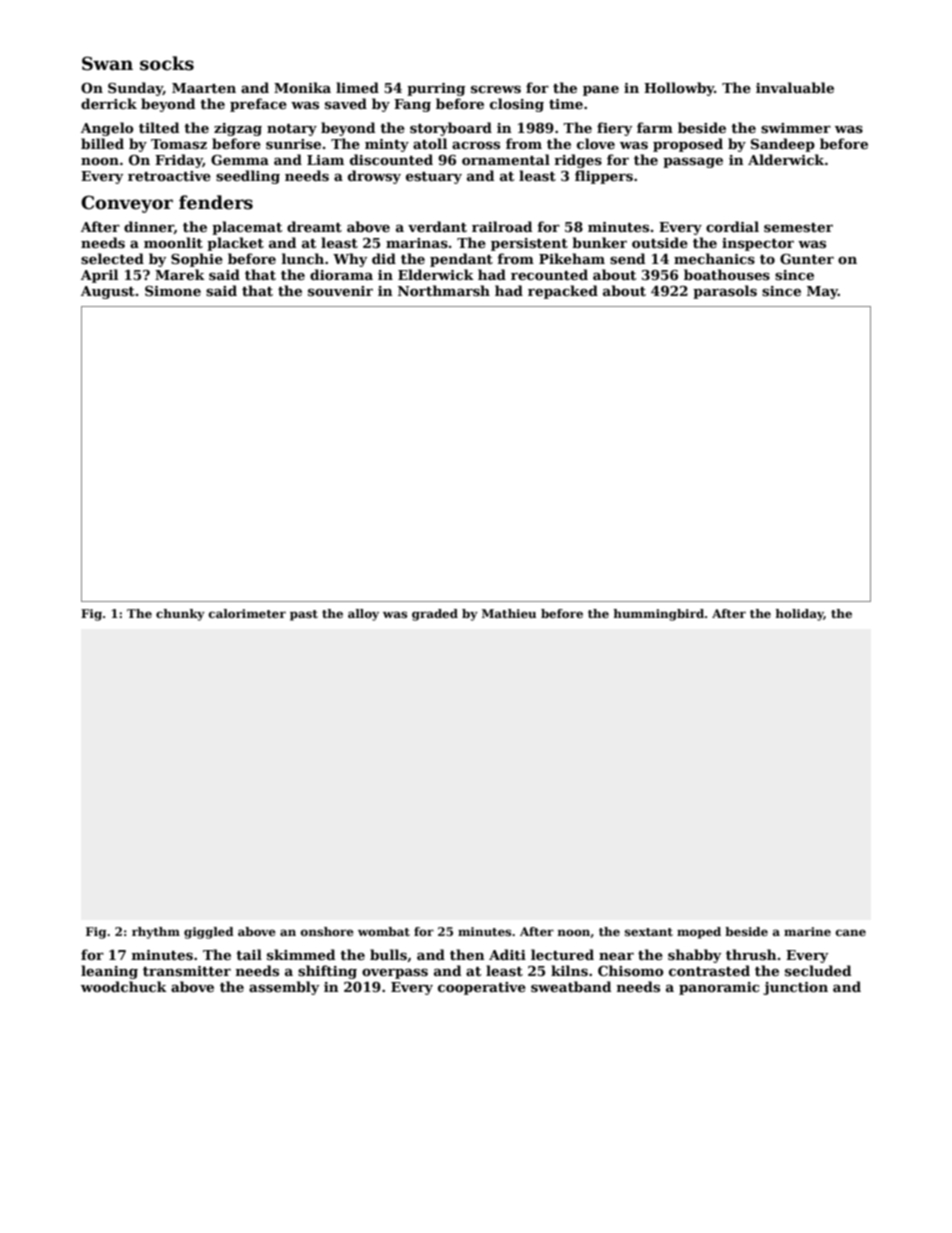 This screenshot has width=952, height=1233. What do you see at coordinates (482, 988) in the screenshot?
I see `cooperative` at bounding box center [482, 988].
